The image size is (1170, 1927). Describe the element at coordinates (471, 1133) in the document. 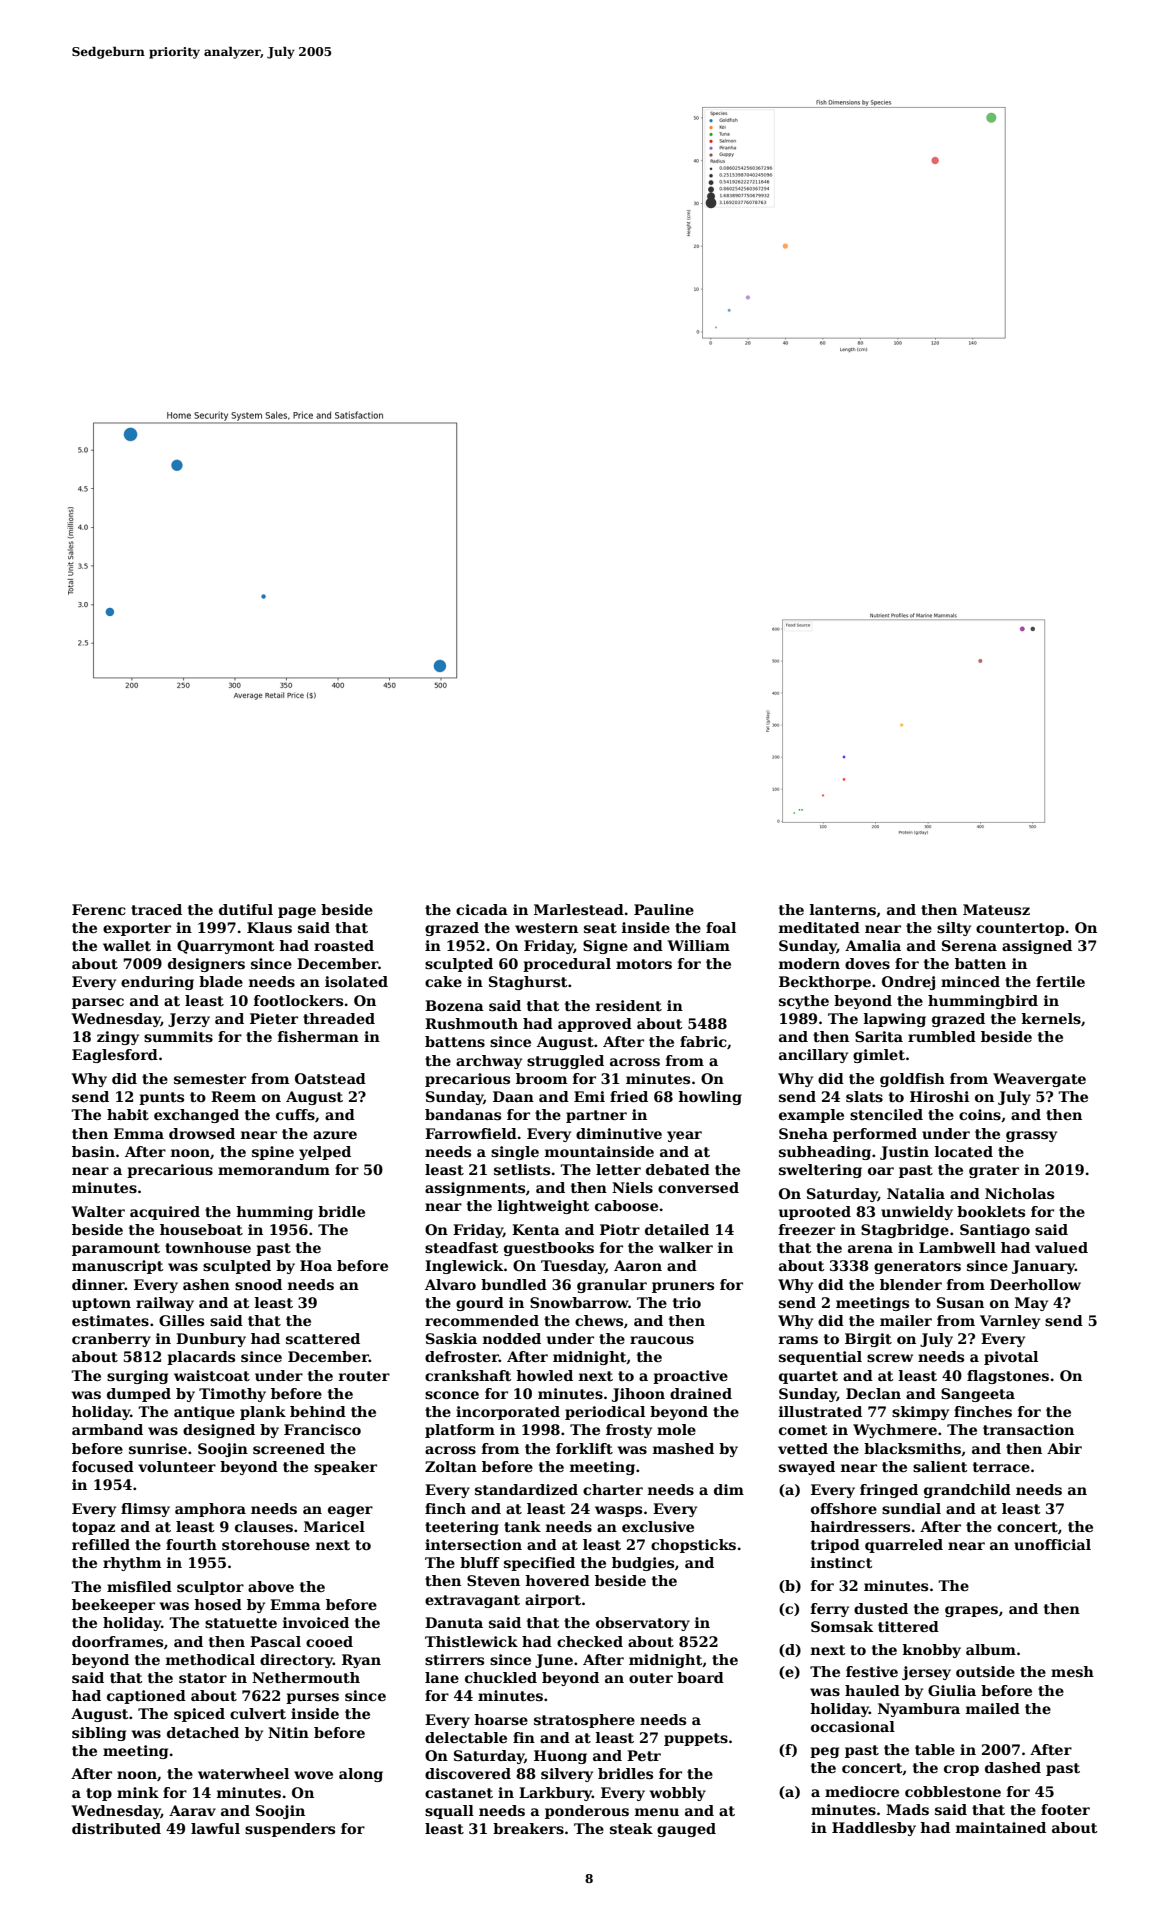

I see `Farrowfield` at that location.
